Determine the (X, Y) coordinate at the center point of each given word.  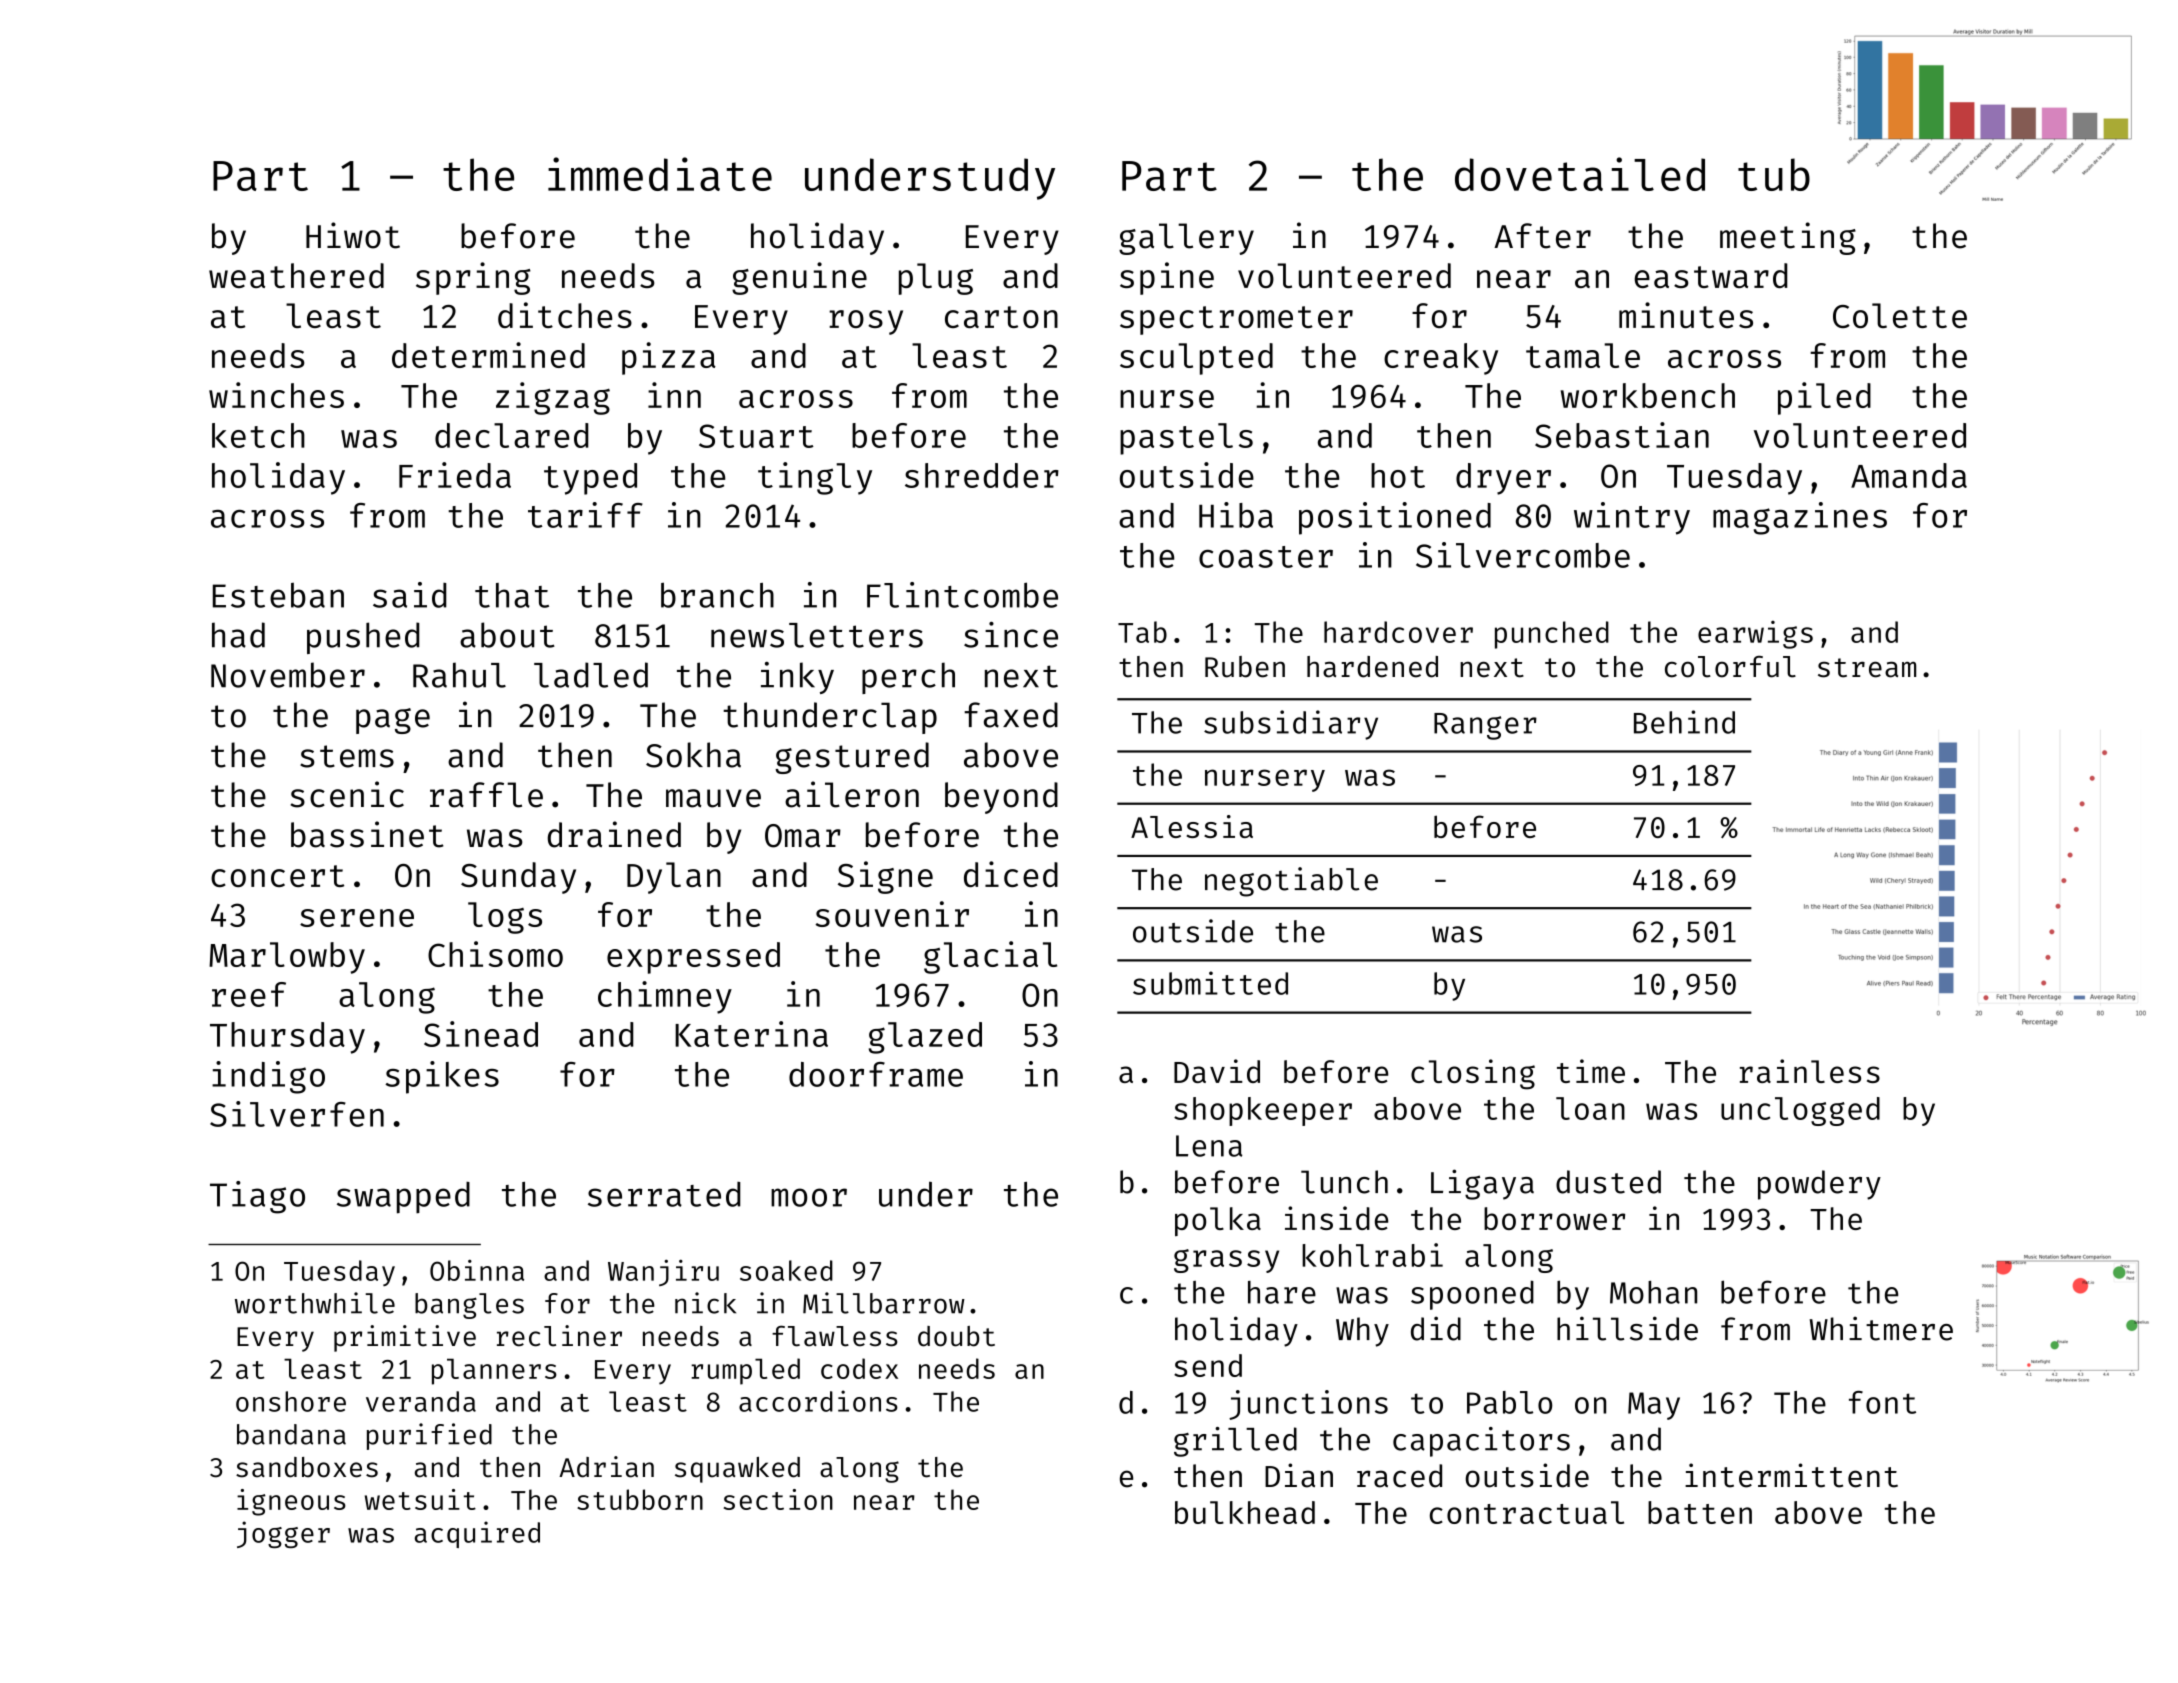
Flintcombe (962, 595)
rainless (1810, 1071)
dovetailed (1580, 174)
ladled (591, 675)
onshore (291, 1401)
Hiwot (353, 235)
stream (1867, 668)
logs (505, 918)
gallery (1186, 239)
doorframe (876, 1074)
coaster (1266, 557)
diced (1011, 874)
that (512, 595)
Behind (1684, 722)
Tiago (257, 1197)
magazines (1800, 518)
